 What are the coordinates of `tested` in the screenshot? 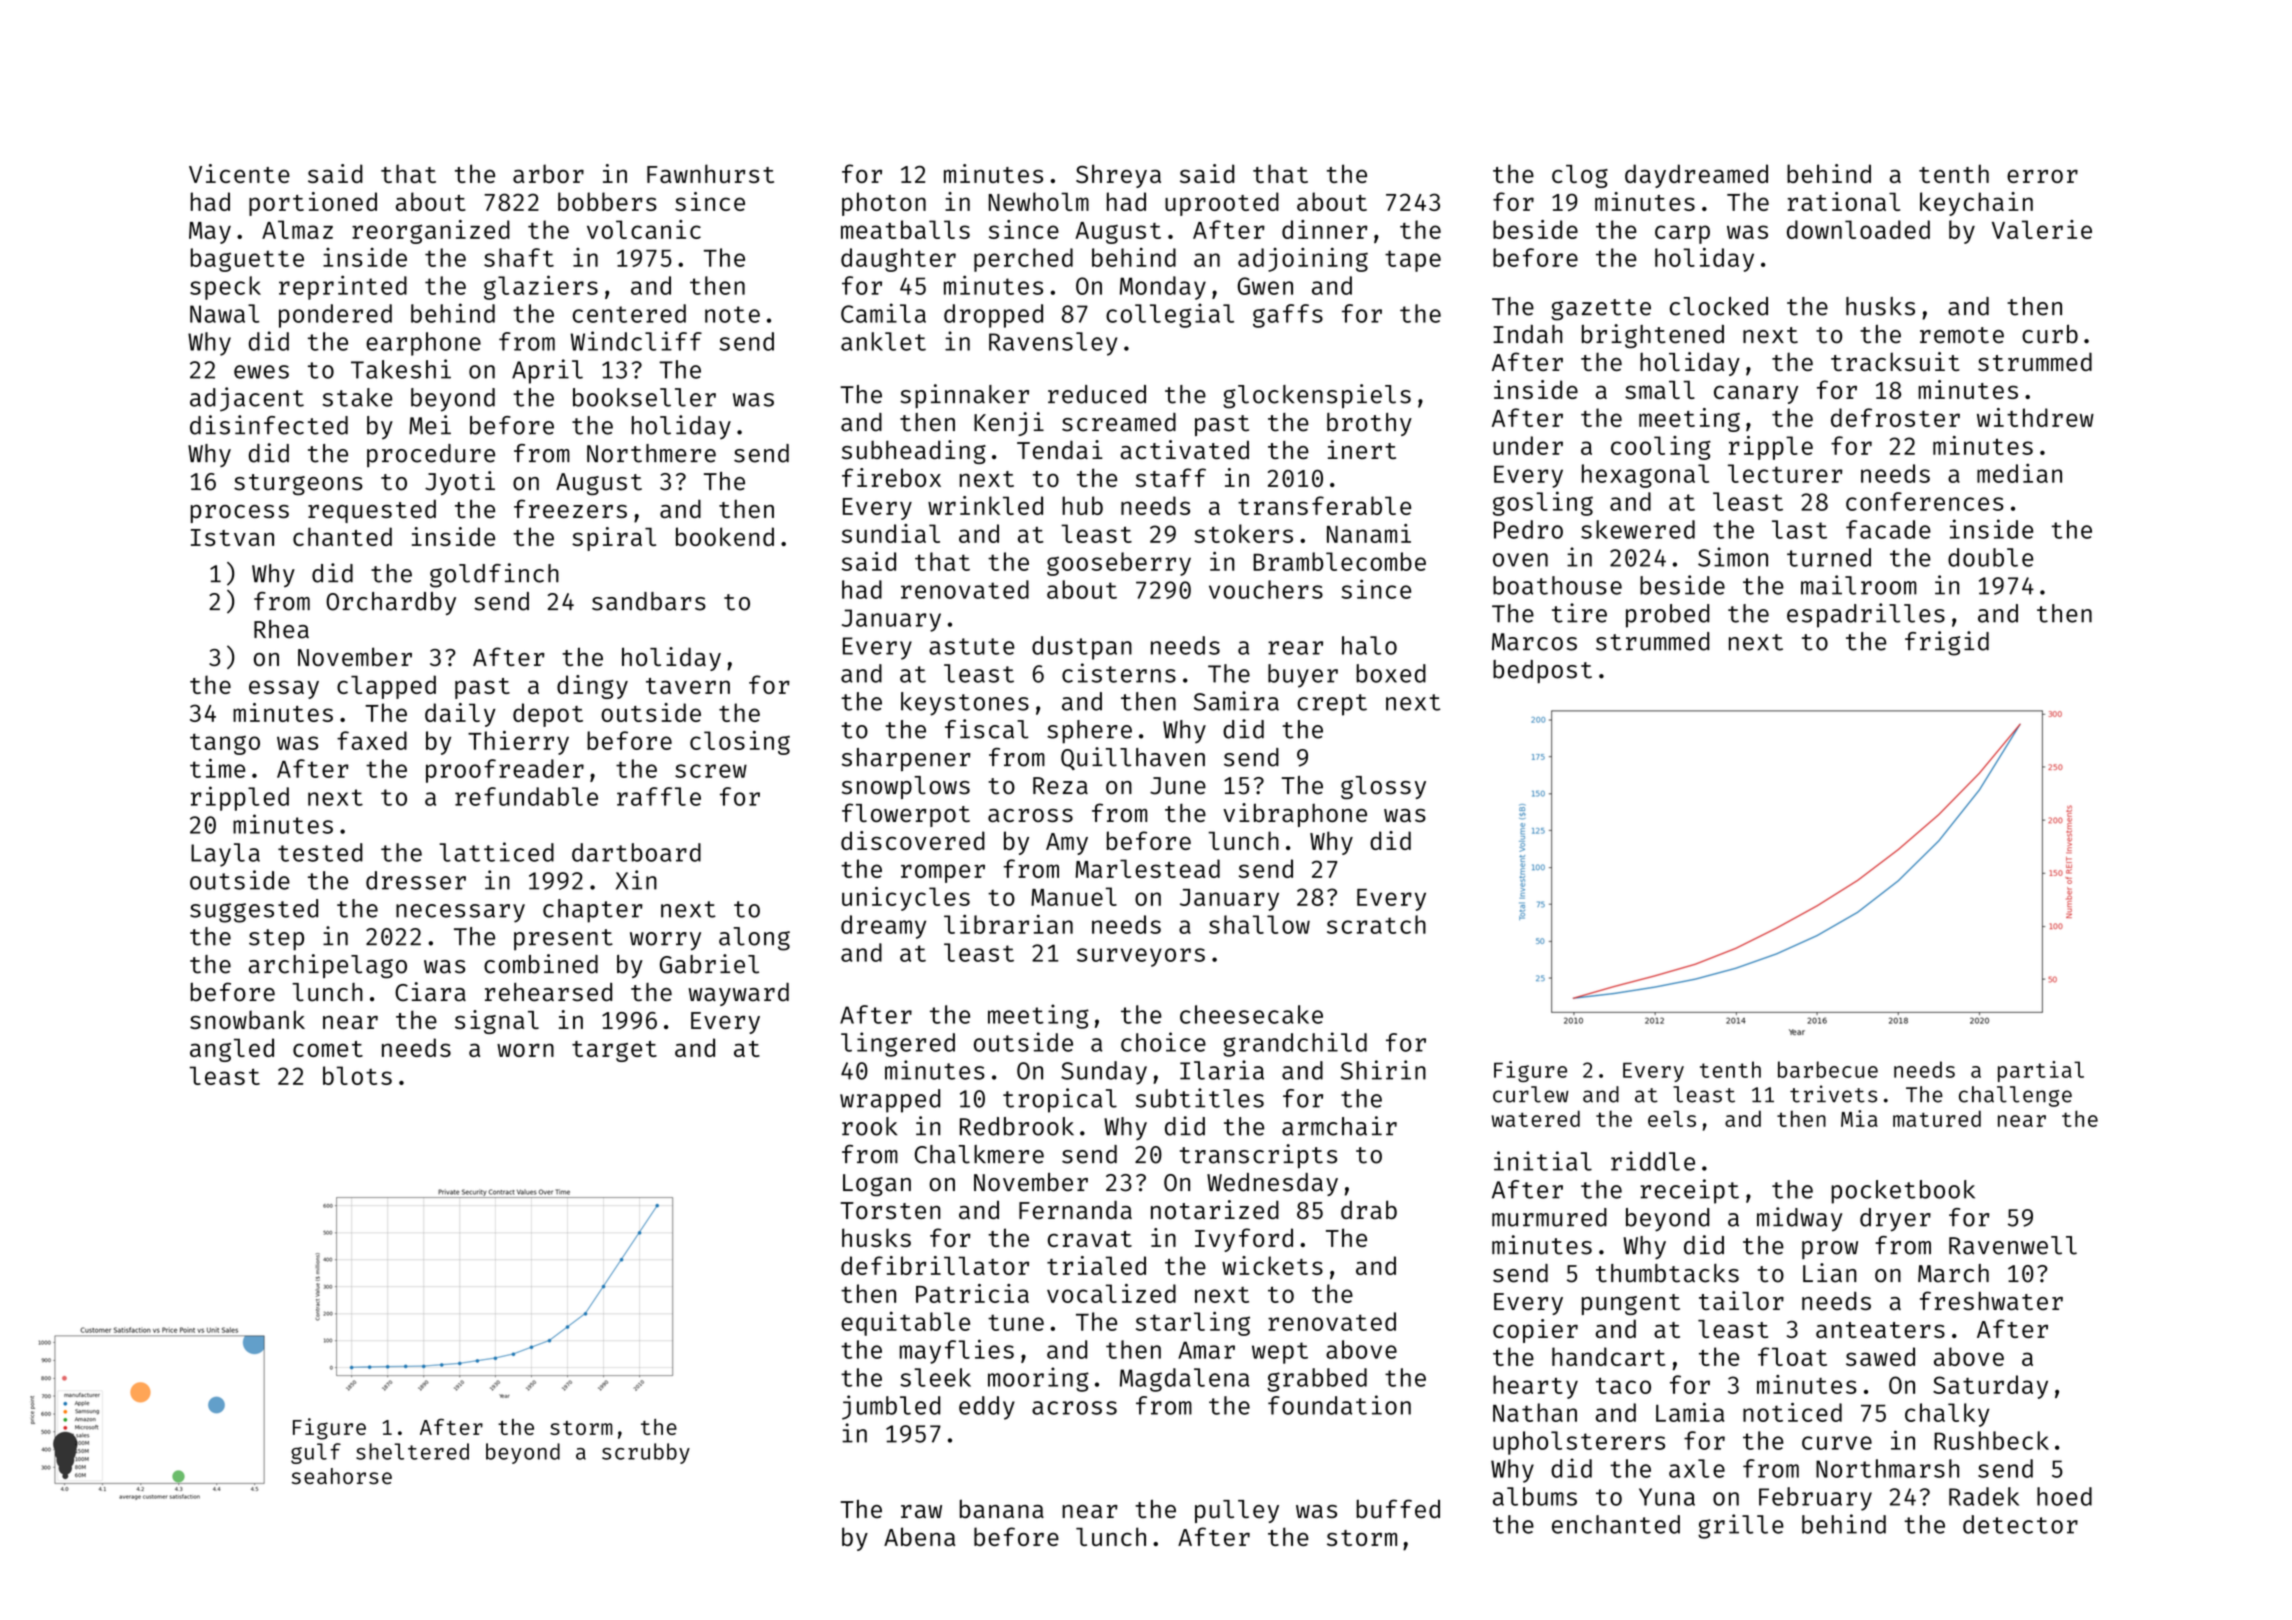 It's located at (320, 852).
